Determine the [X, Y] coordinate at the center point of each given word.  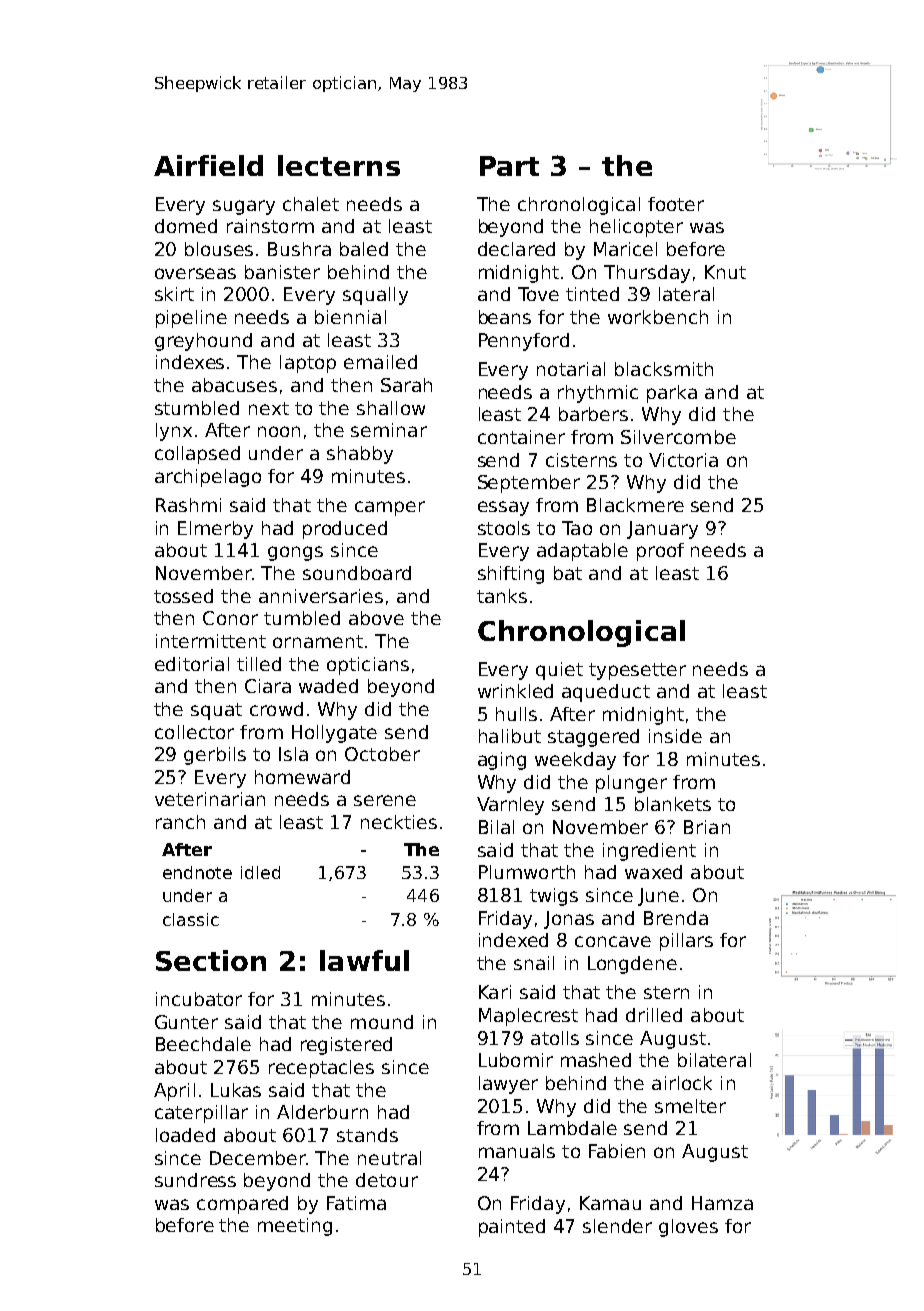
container [521, 437]
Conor [230, 618]
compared [242, 1205]
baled [364, 249]
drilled [654, 1015]
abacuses [234, 385]
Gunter [186, 1022]
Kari [495, 992]
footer [676, 204]
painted [512, 1228]
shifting [511, 575]
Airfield [208, 165]
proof [660, 552]
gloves [688, 1228]
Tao [577, 528]
